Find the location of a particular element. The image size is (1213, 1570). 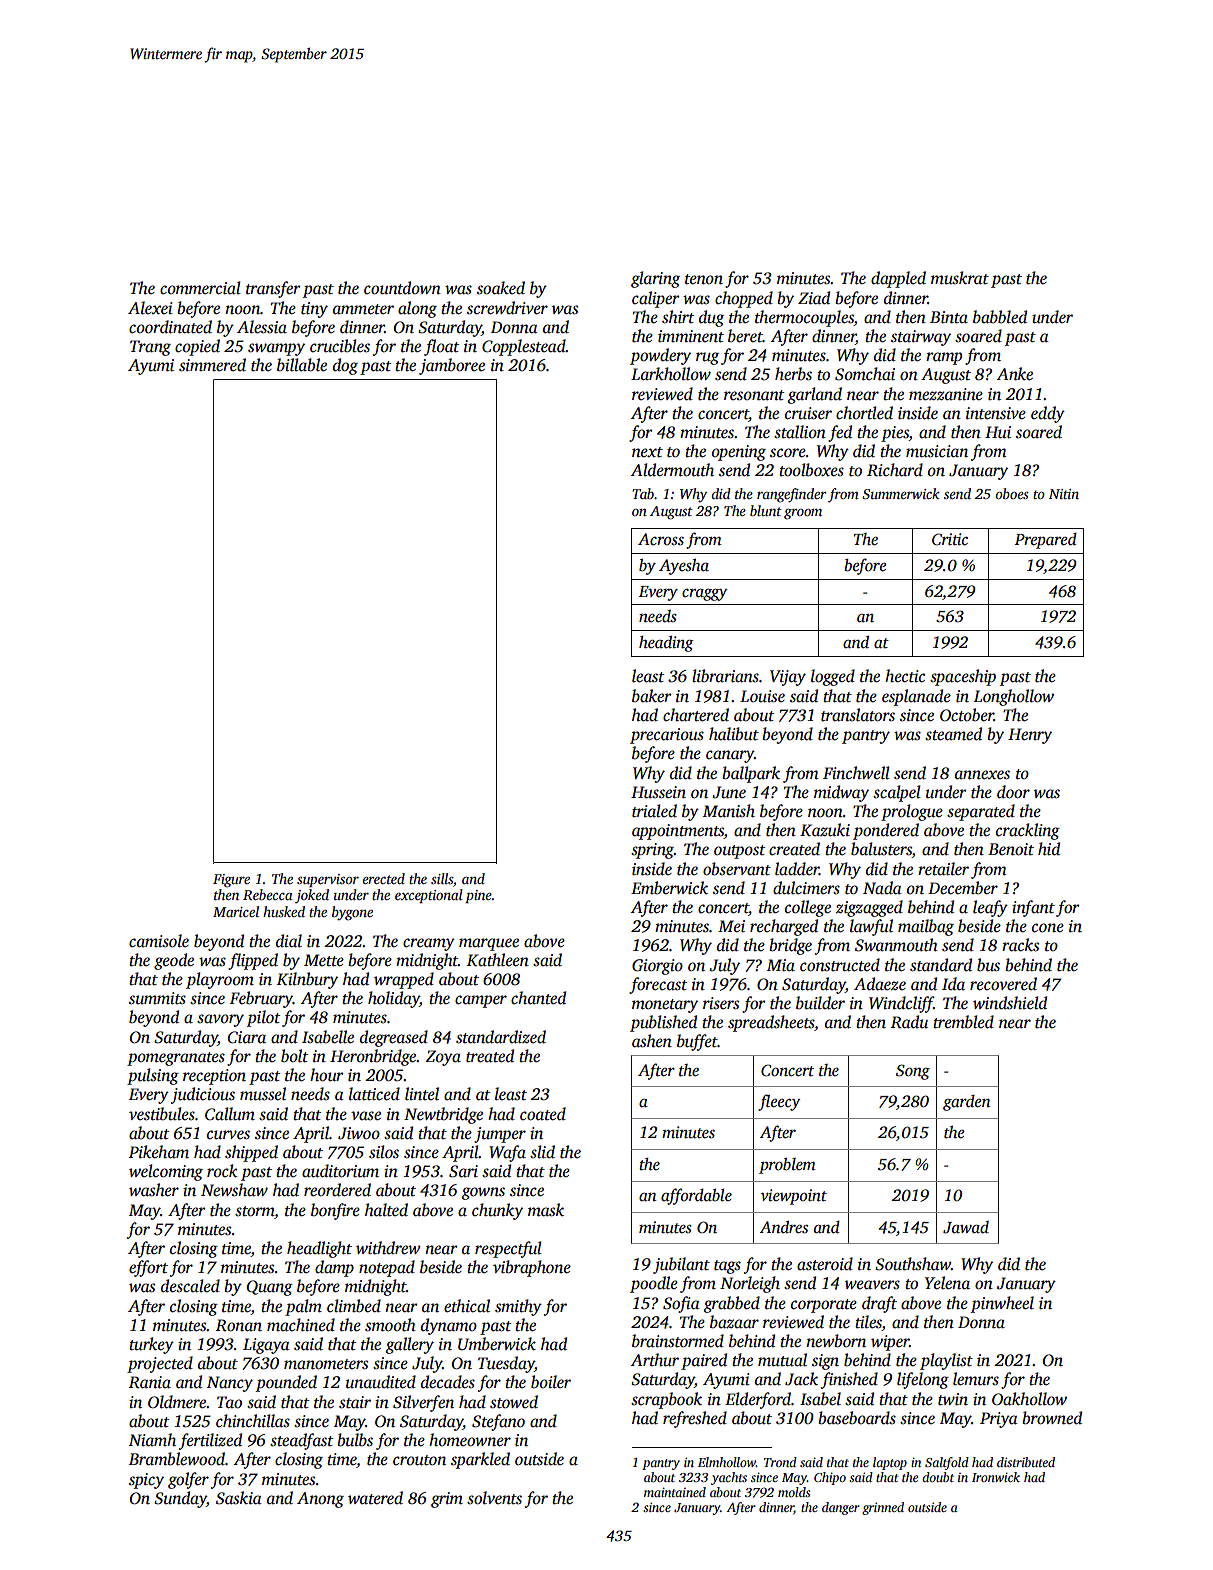

librarians is located at coordinates (725, 676).
